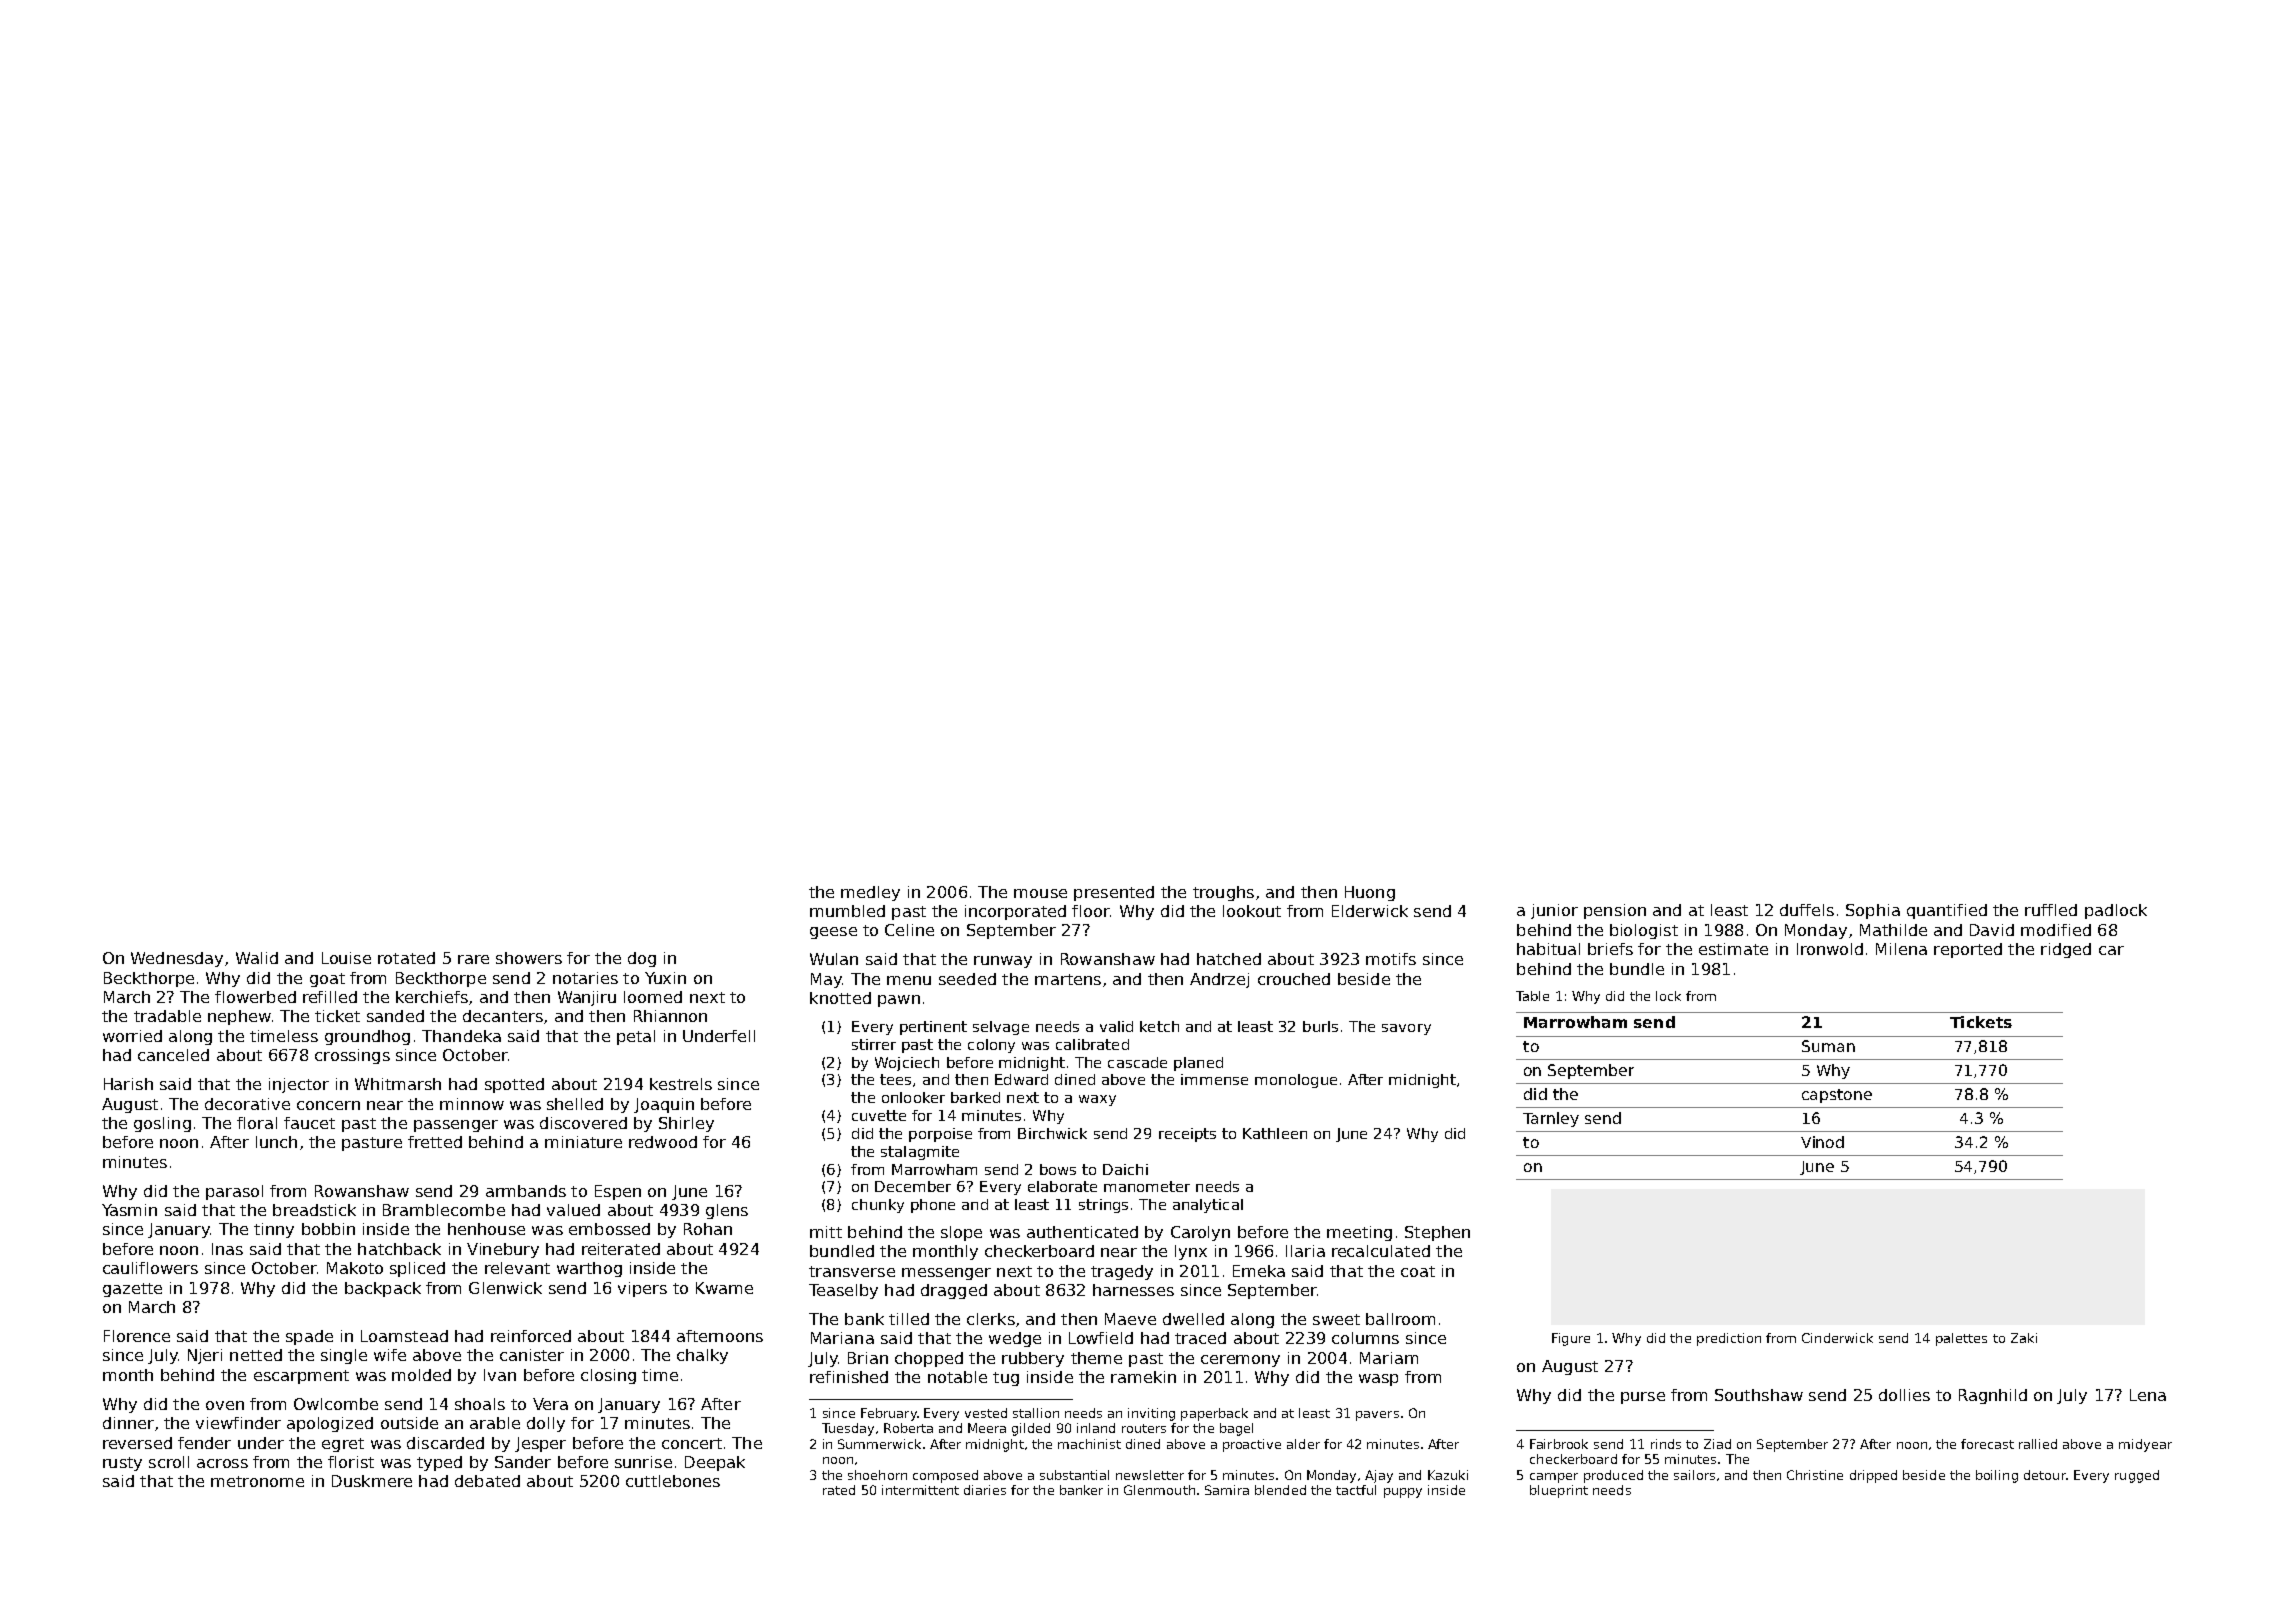 Image resolution: width=2281 pixels, height=1613 pixels. What do you see at coordinates (2051, 910) in the image?
I see `ruffled` at bounding box center [2051, 910].
